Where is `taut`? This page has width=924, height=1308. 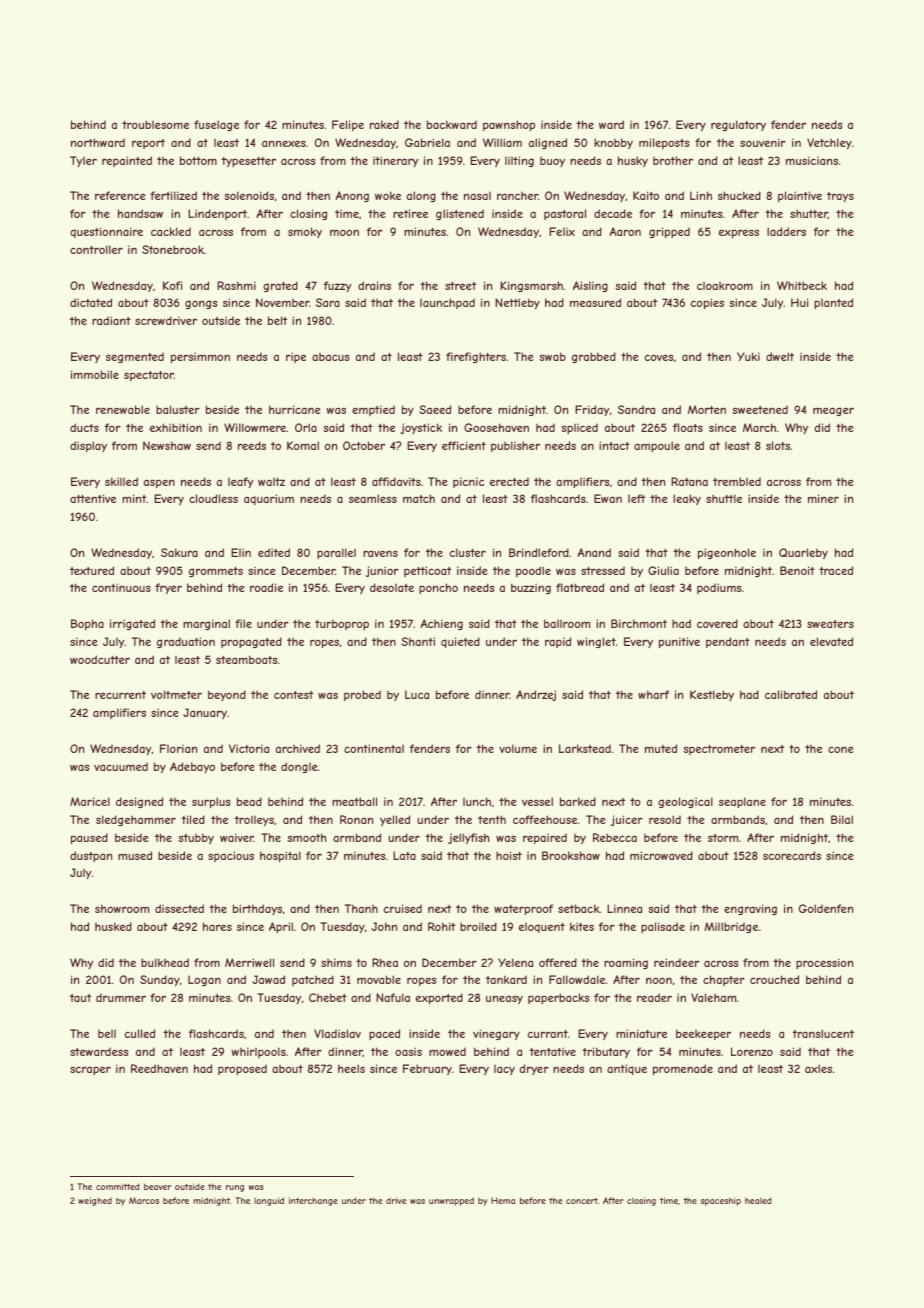
taut is located at coordinates (80, 998).
